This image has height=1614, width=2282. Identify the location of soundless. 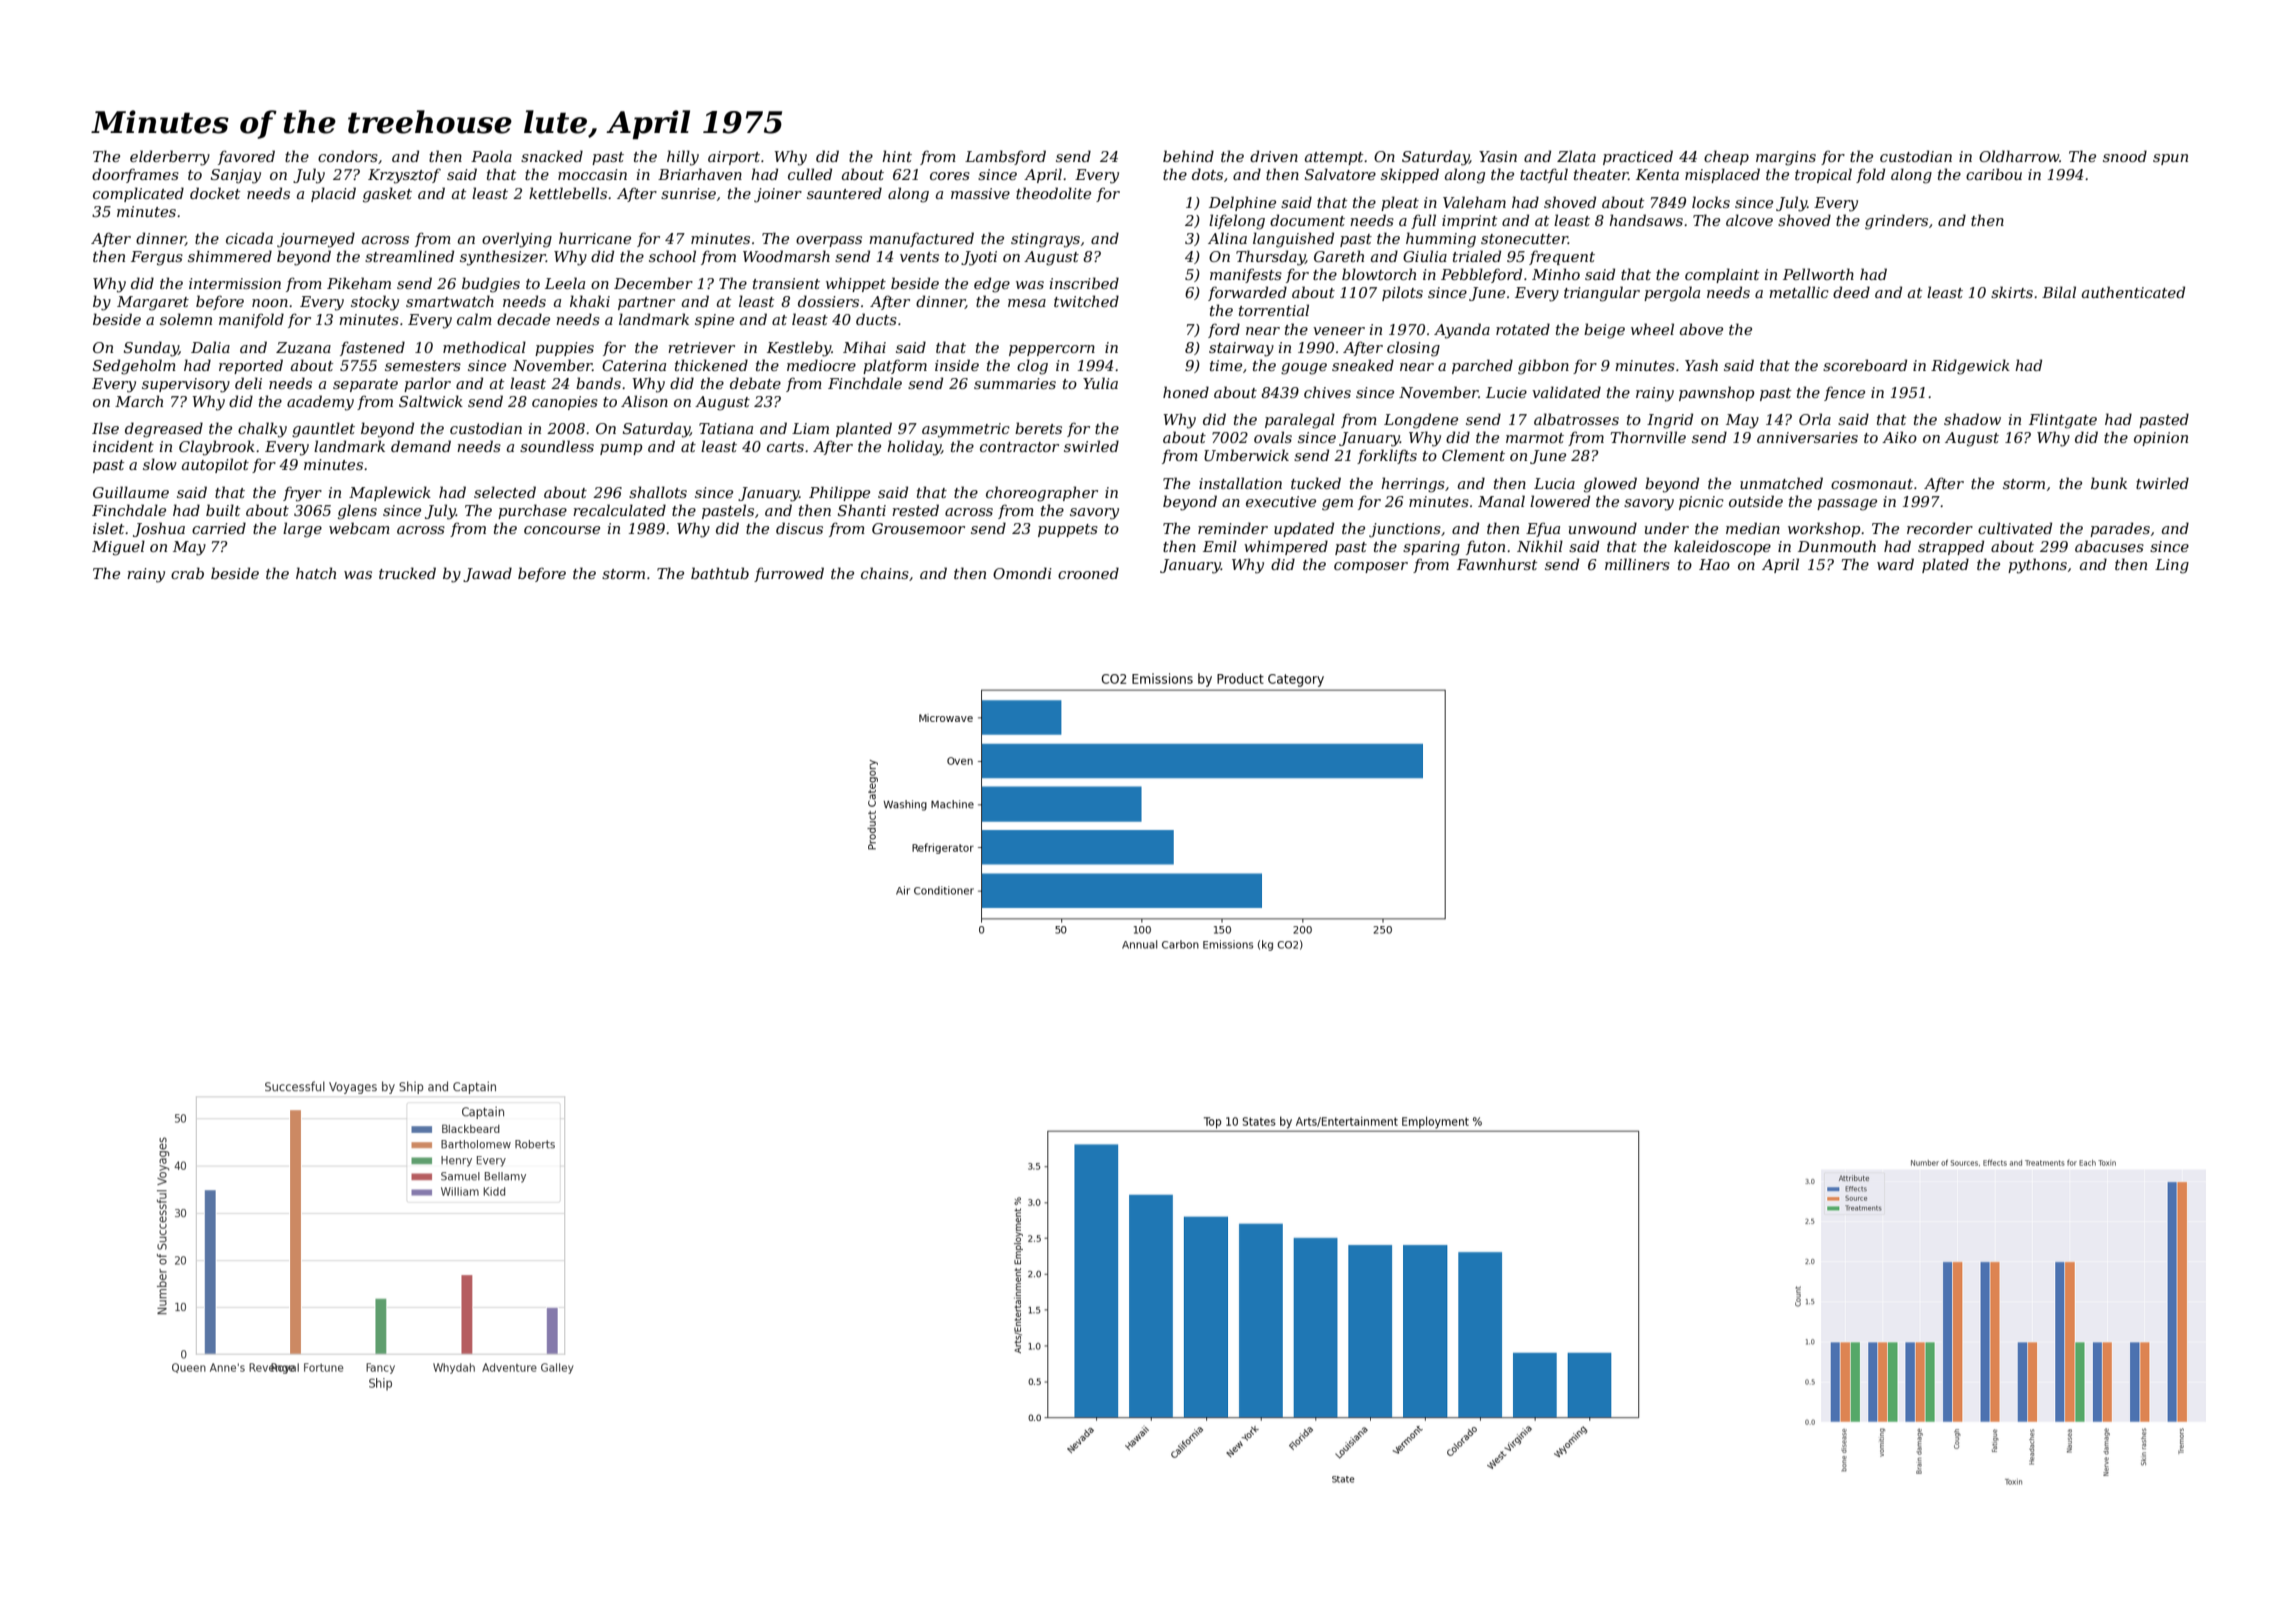
(557, 446).
